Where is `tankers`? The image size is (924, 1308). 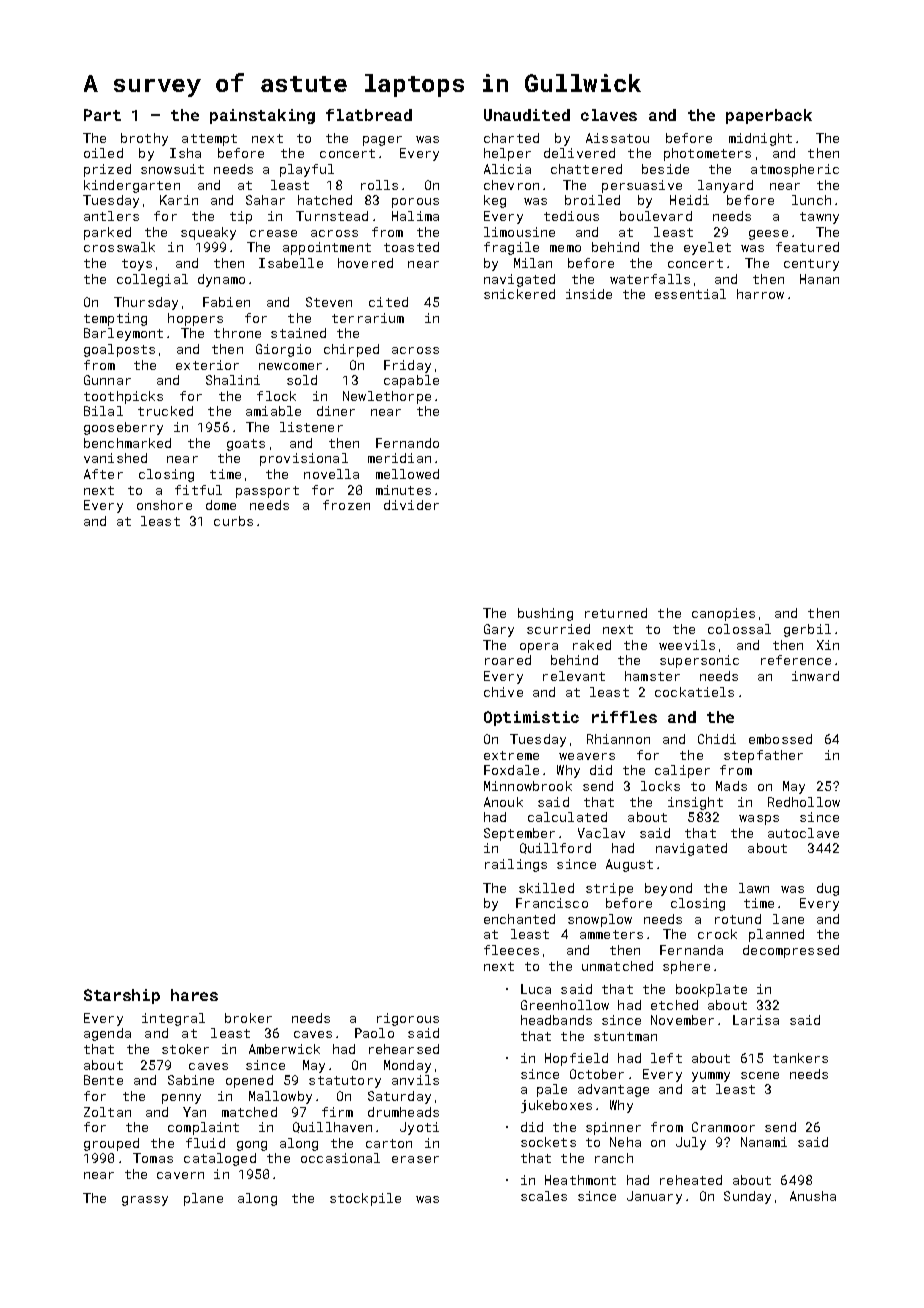
tankers is located at coordinates (800, 1058).
